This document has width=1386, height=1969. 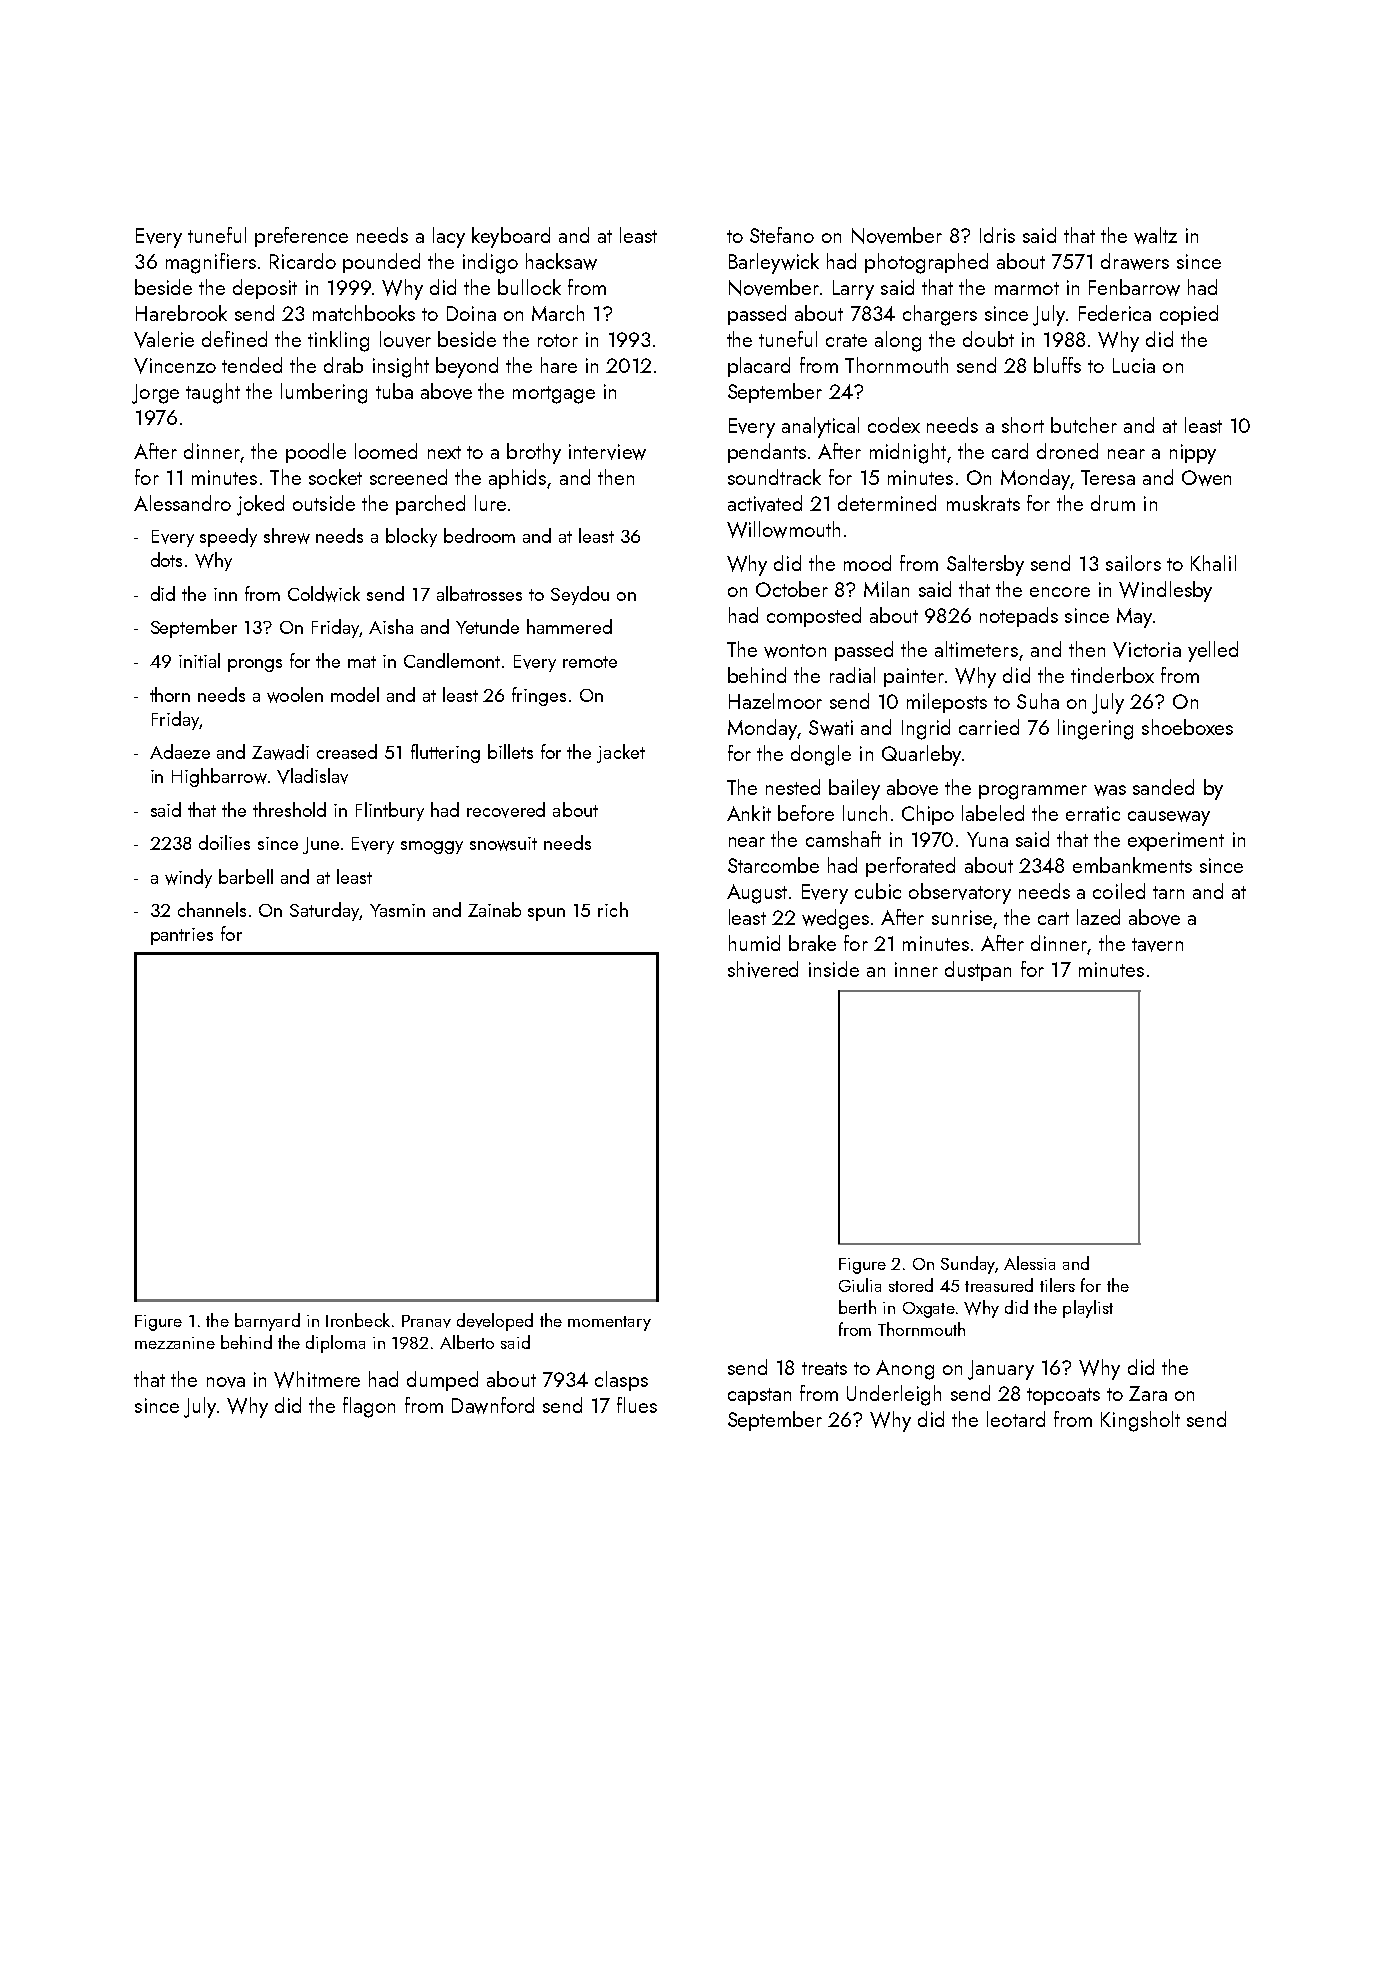 I want to click on jacket, so click(x=621, y=753).
